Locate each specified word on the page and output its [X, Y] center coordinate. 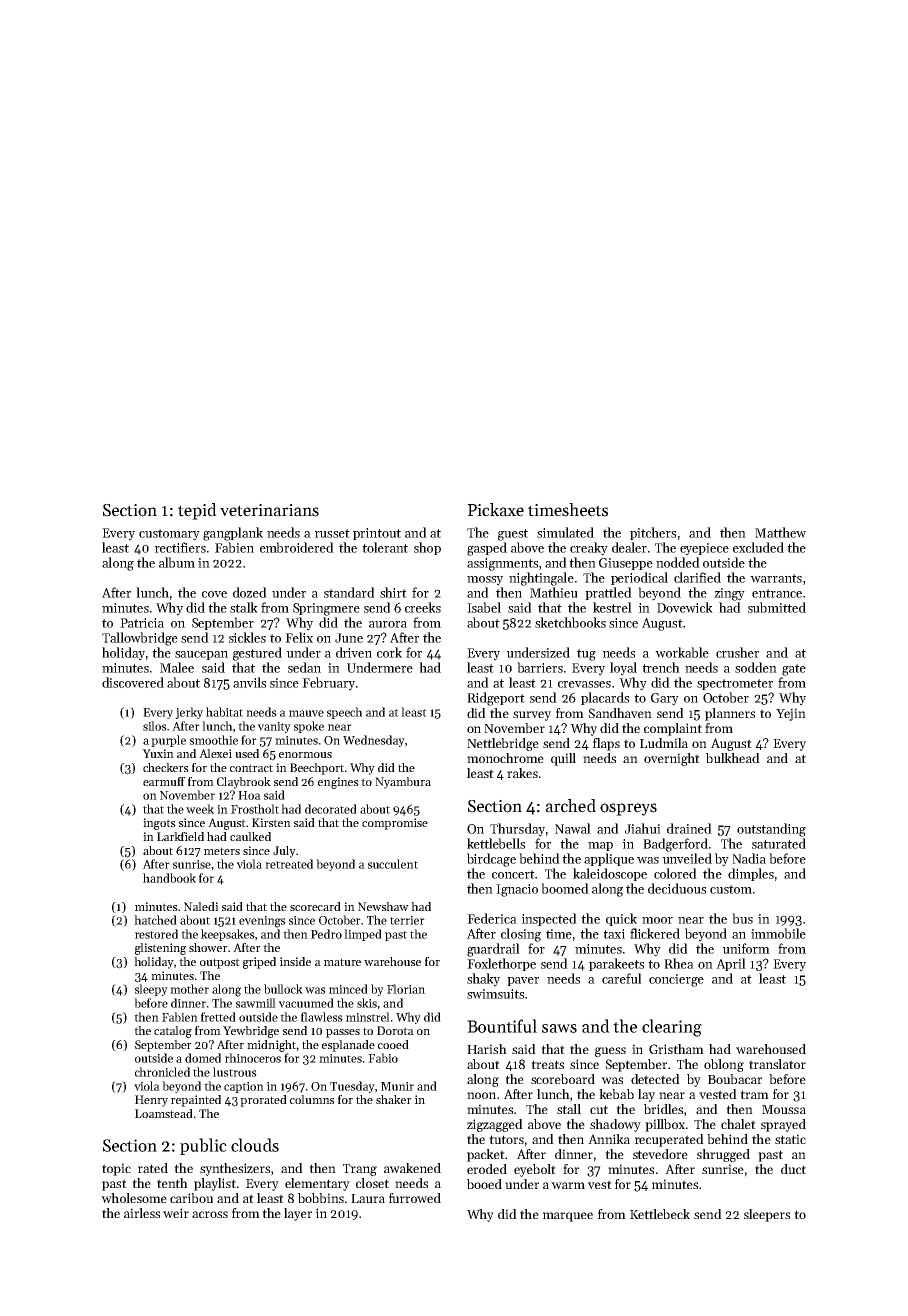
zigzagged [495, 1125]
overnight [672, 759]
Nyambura [403, 783]
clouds [255, 1145]
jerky [189, 713]
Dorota [395, 1030]
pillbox [665, 1125]
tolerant [385, 547]
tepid [197, 511]
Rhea [679, 963]
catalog [173, 1032]
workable [682, 652]
